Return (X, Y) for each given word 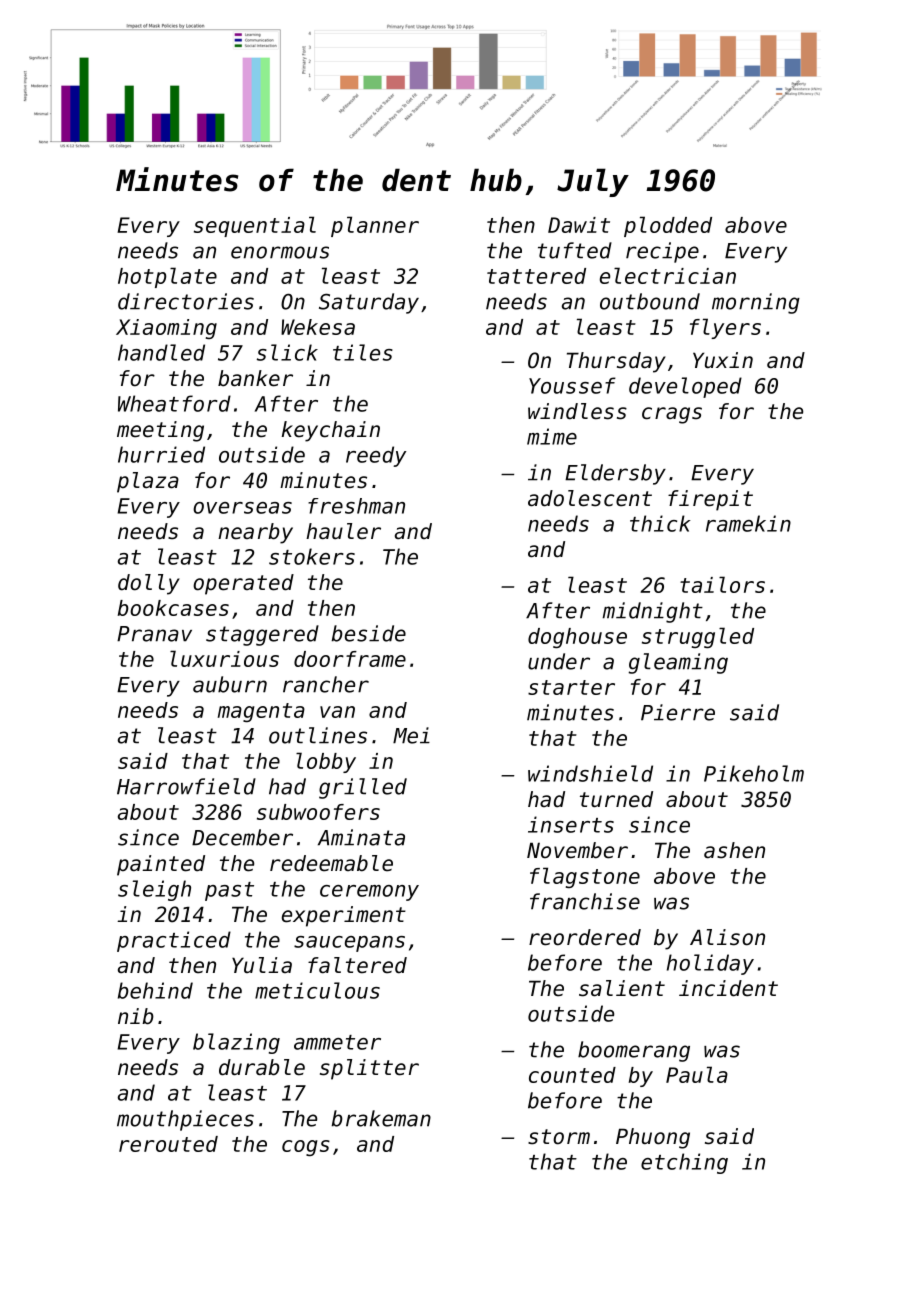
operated (243, 584)
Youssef (572, 385)
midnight (653, 612)
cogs (306, 1148)
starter (571, 687)
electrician (668, 275)
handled (161, 352)
